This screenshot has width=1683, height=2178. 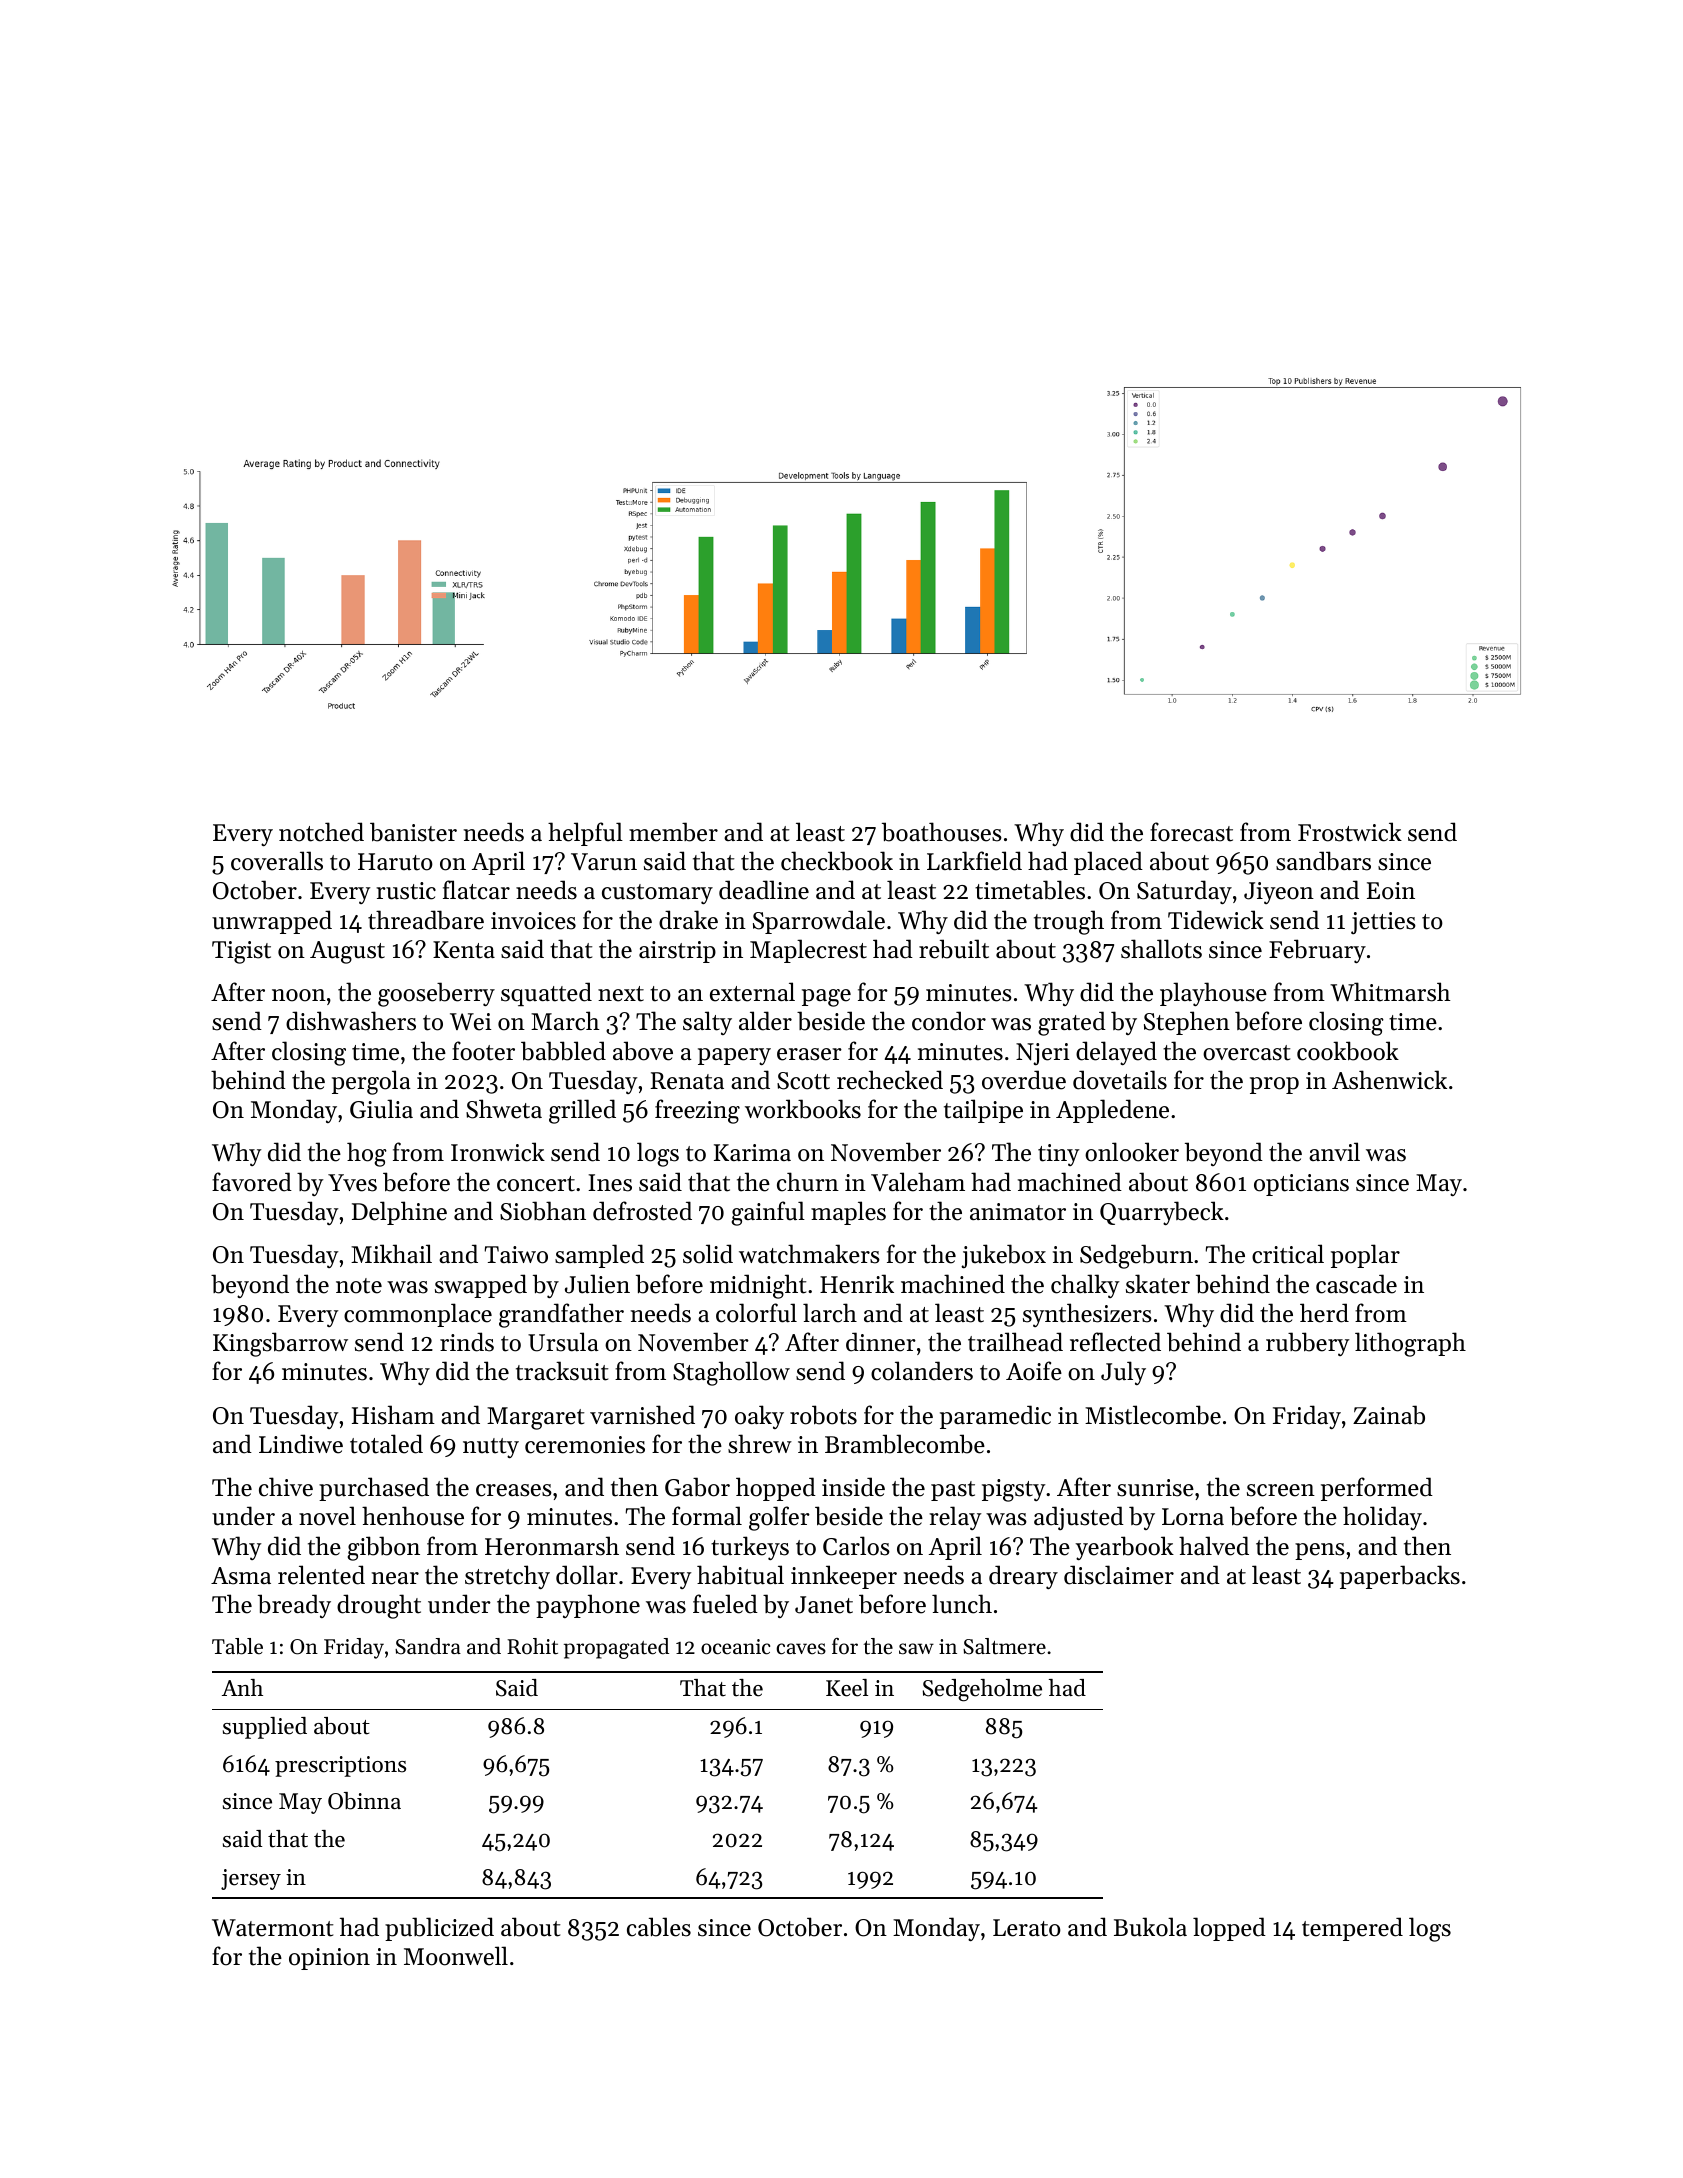 What do you see at coordinates (329, 1959) in the screenshot?
I see `opinion` at bounding box center [329, 1959].
